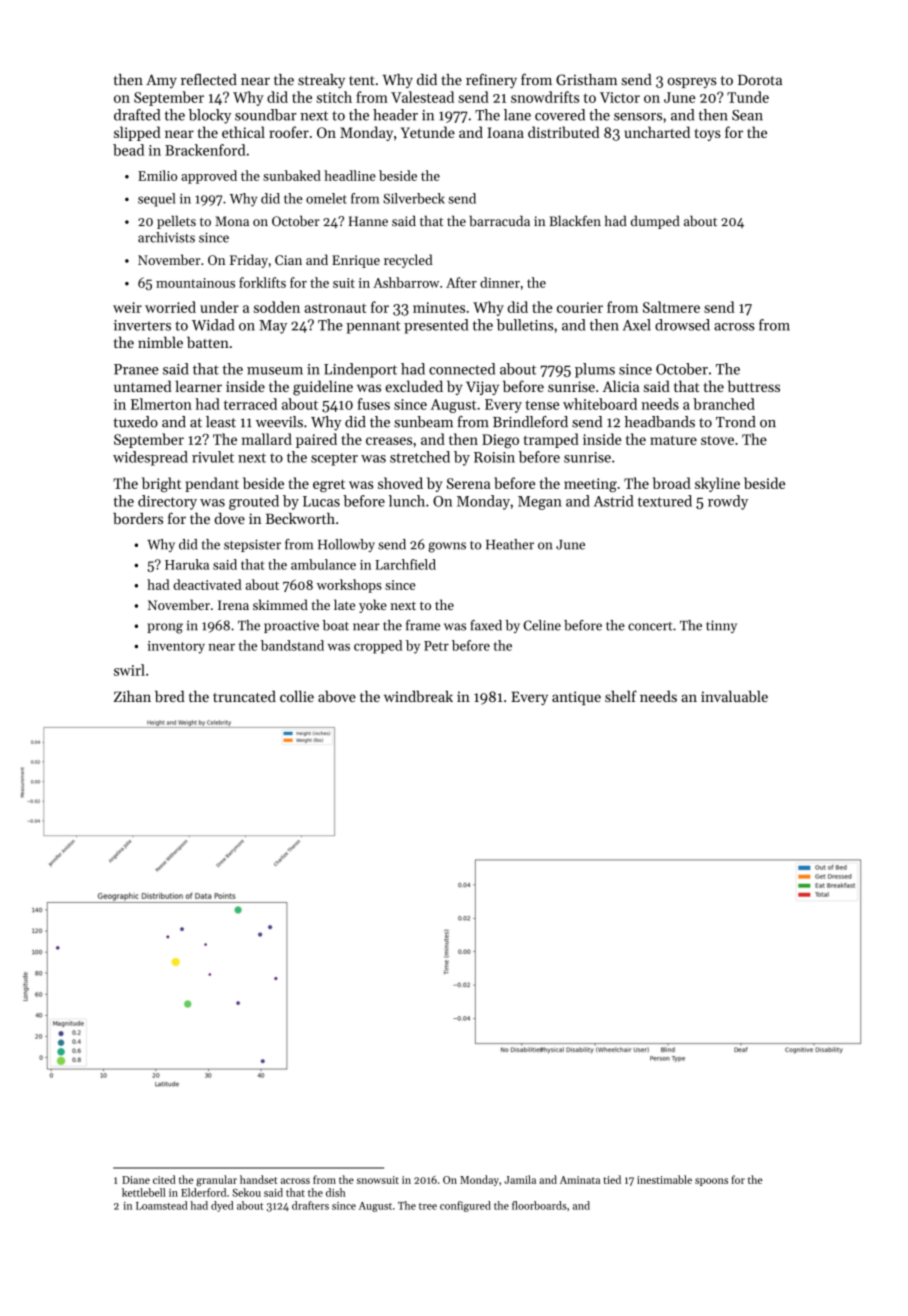 The height and width of the document is (1316, 908). What do you see at coordinates (246, 1192) in the document?
I see `Sekou` at bounding box center [246, 1192].
